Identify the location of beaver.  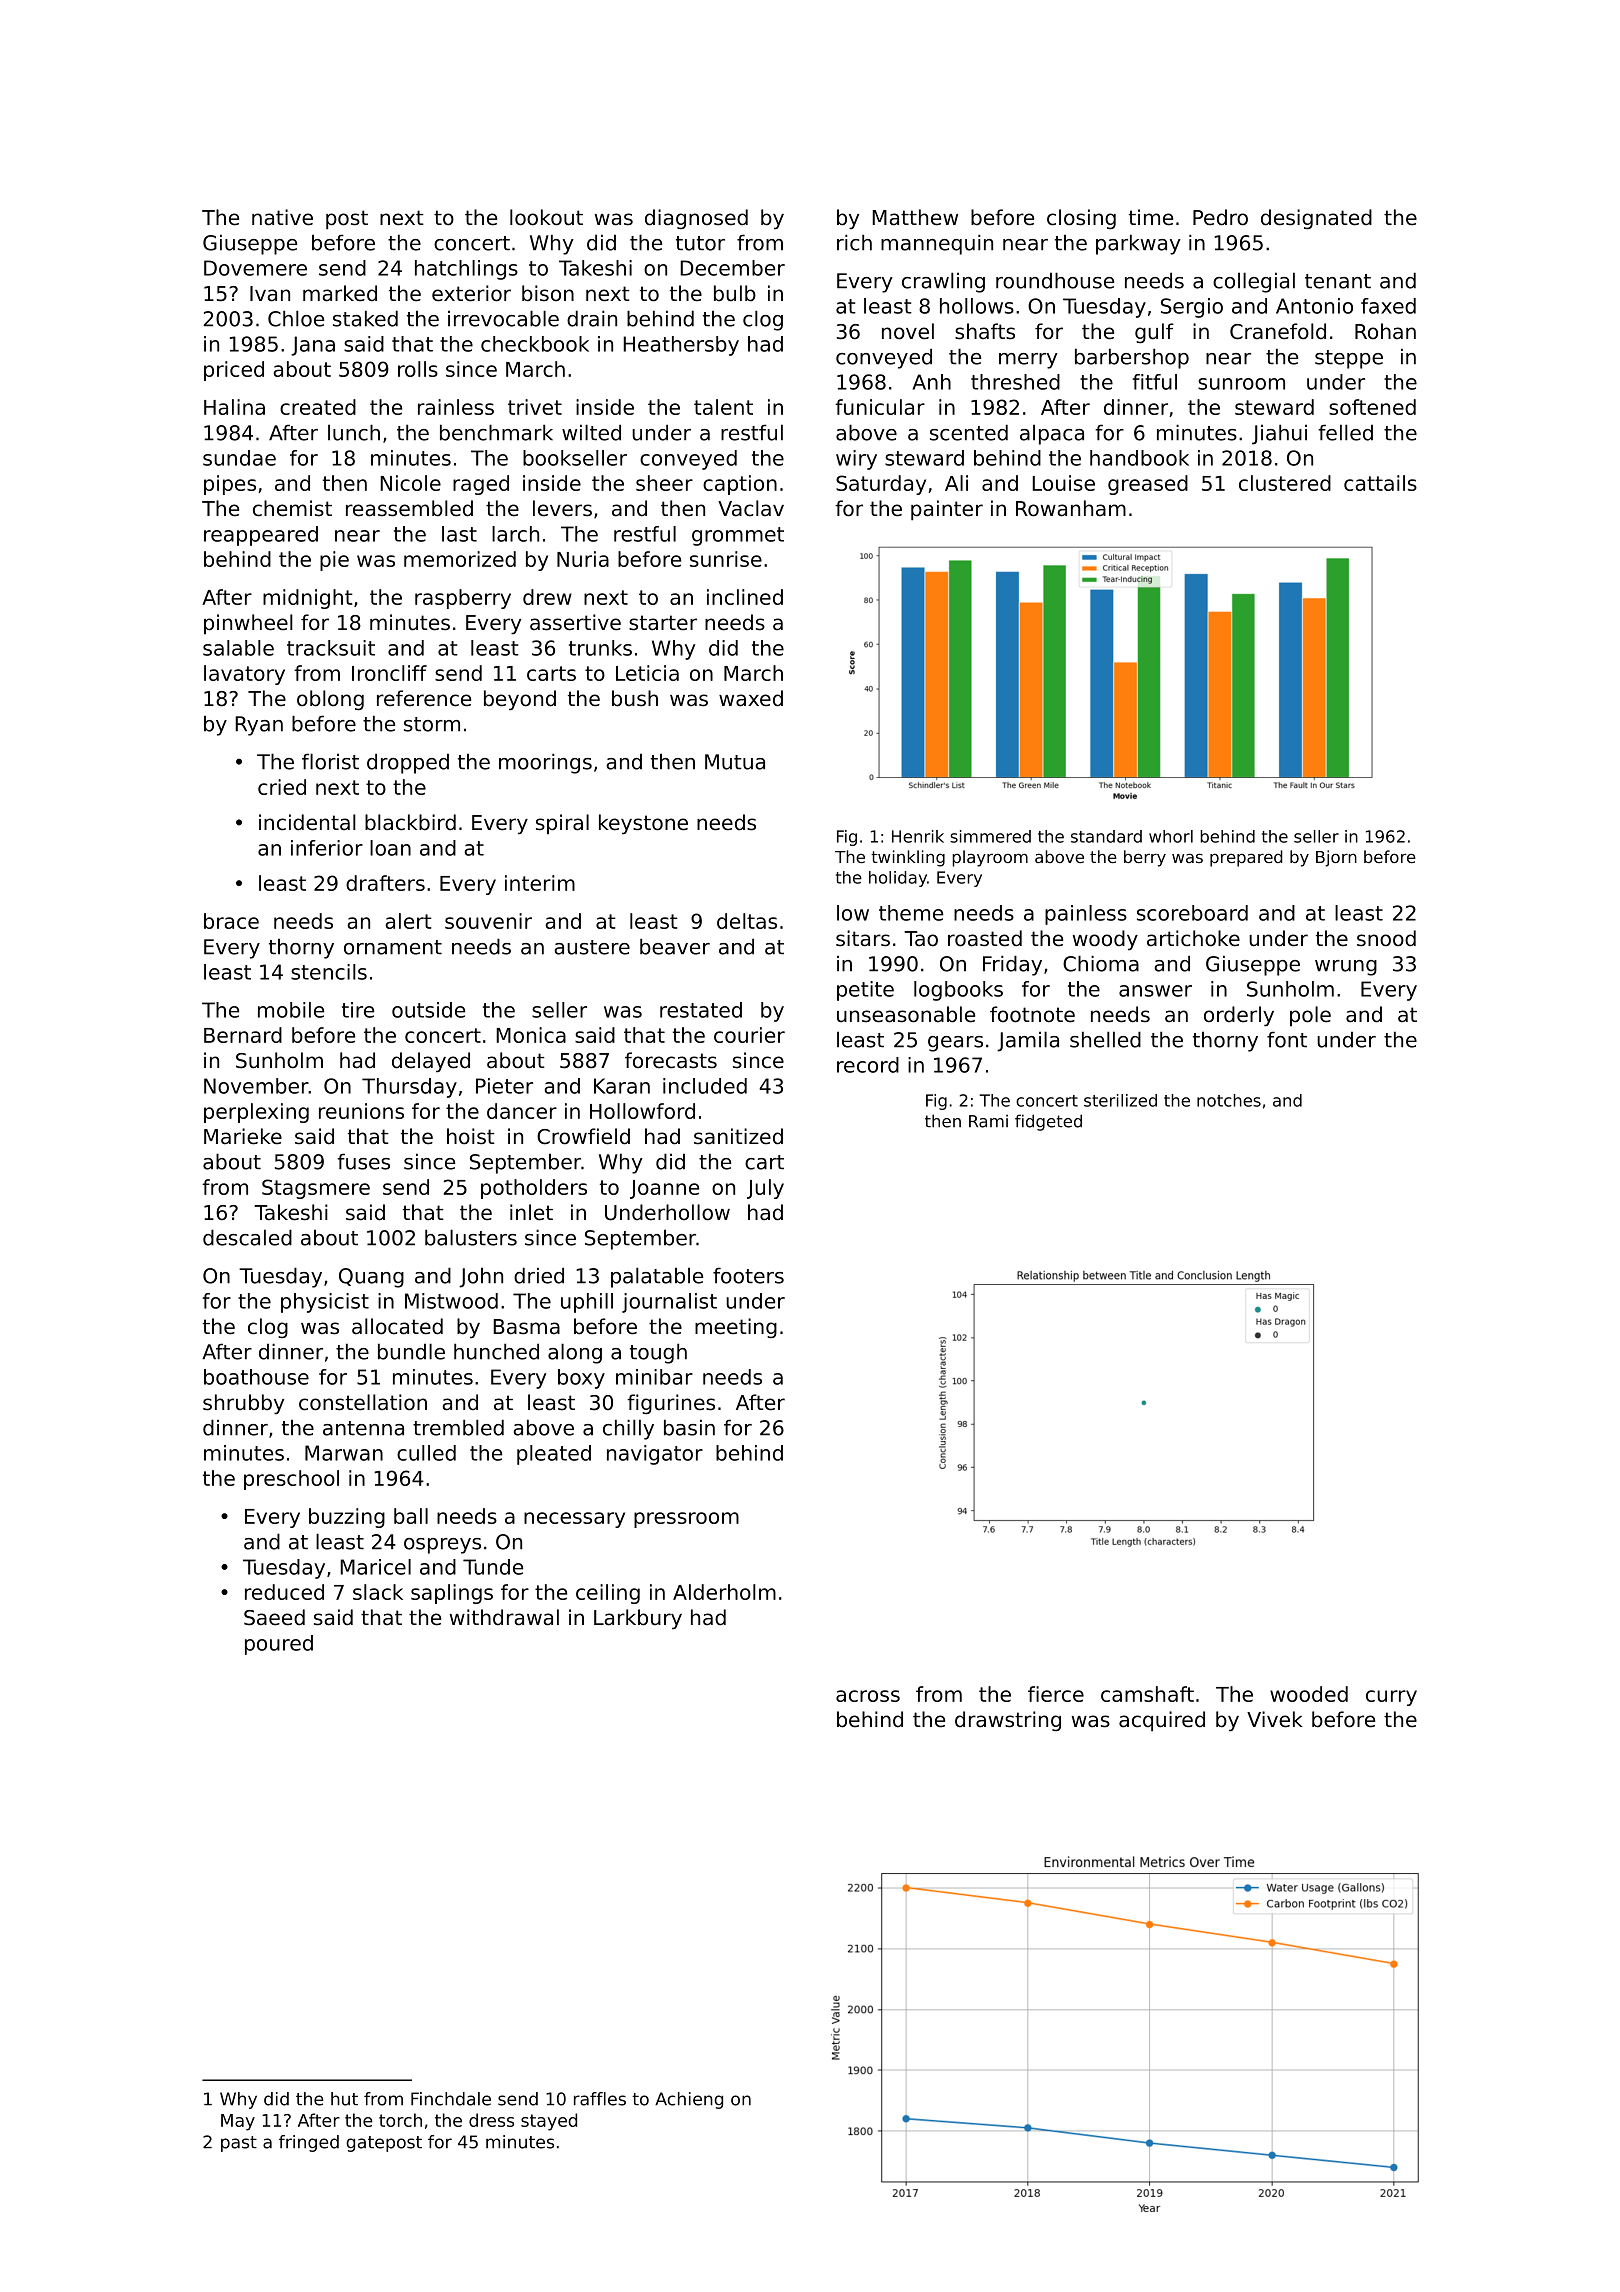
(675, 946).
